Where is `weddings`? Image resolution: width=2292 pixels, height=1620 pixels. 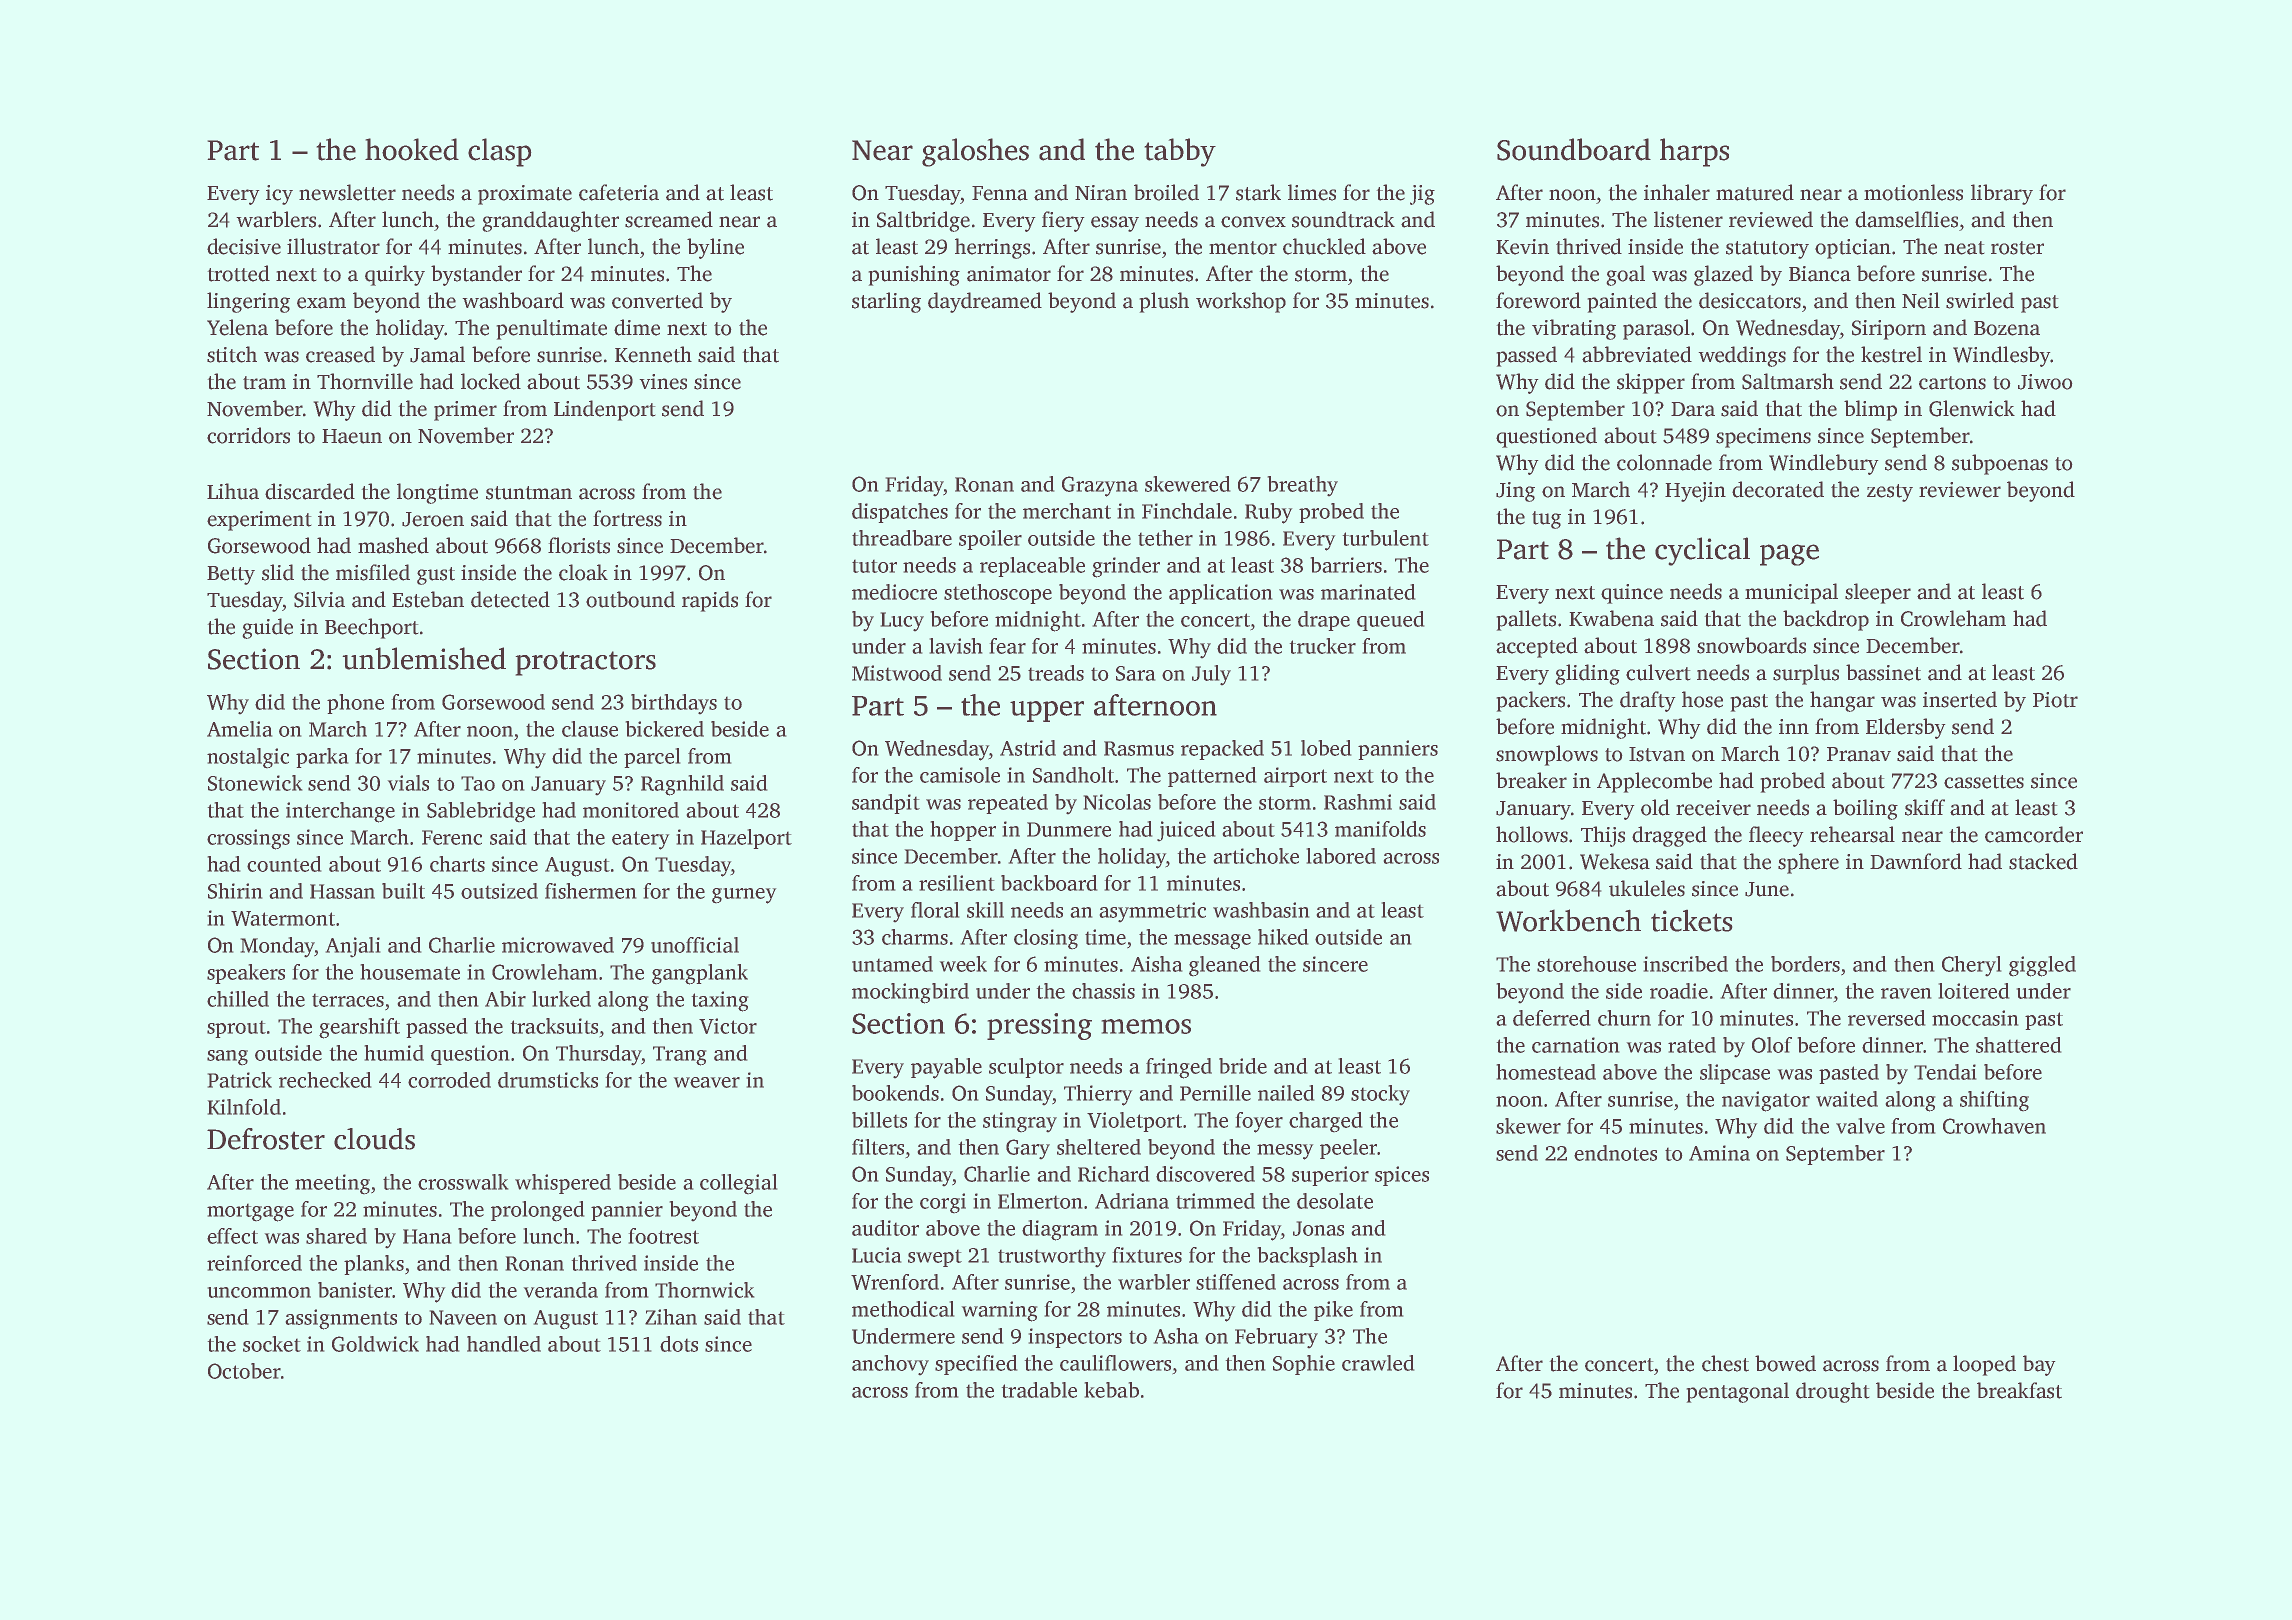
weddings is located at coordinates (1742, 356).
